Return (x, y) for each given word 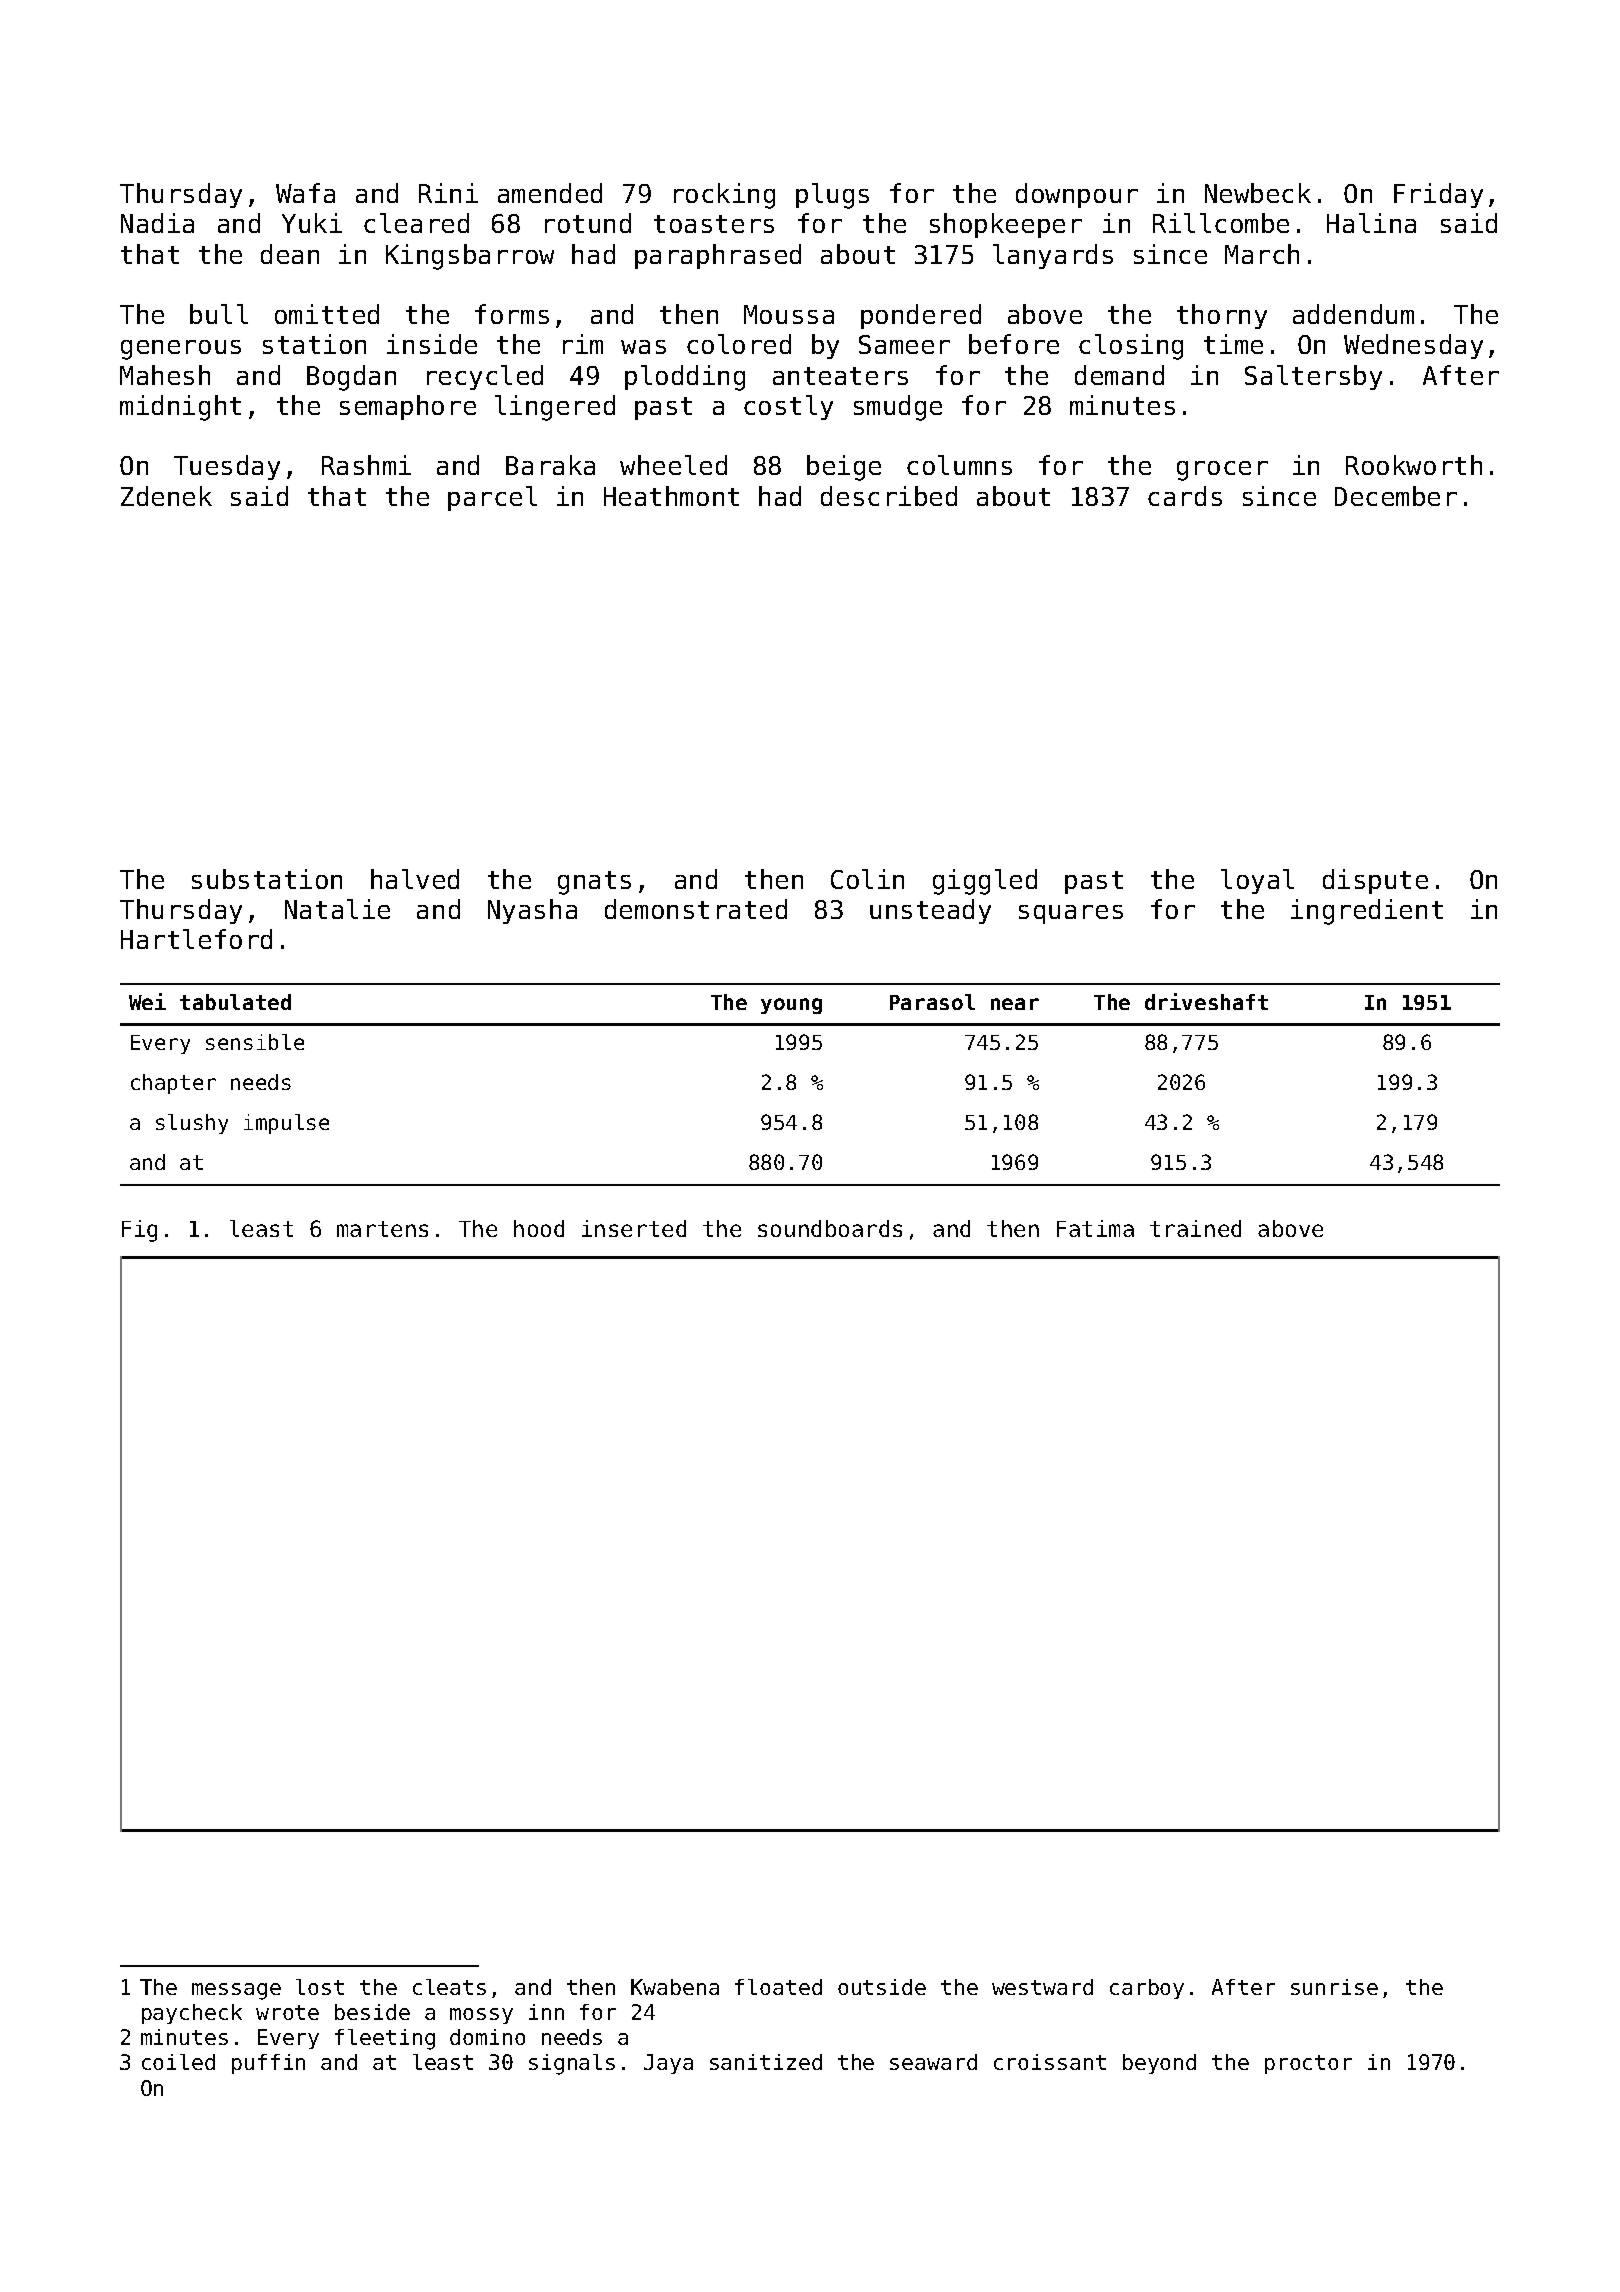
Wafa (305, 193)
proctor (1308, 2064)
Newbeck (1258, 193)
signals (572, 2064)
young (791, 1006)
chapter (173, 1084)
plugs (832, 196)
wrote (287, 2012)
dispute (1375, 881)
